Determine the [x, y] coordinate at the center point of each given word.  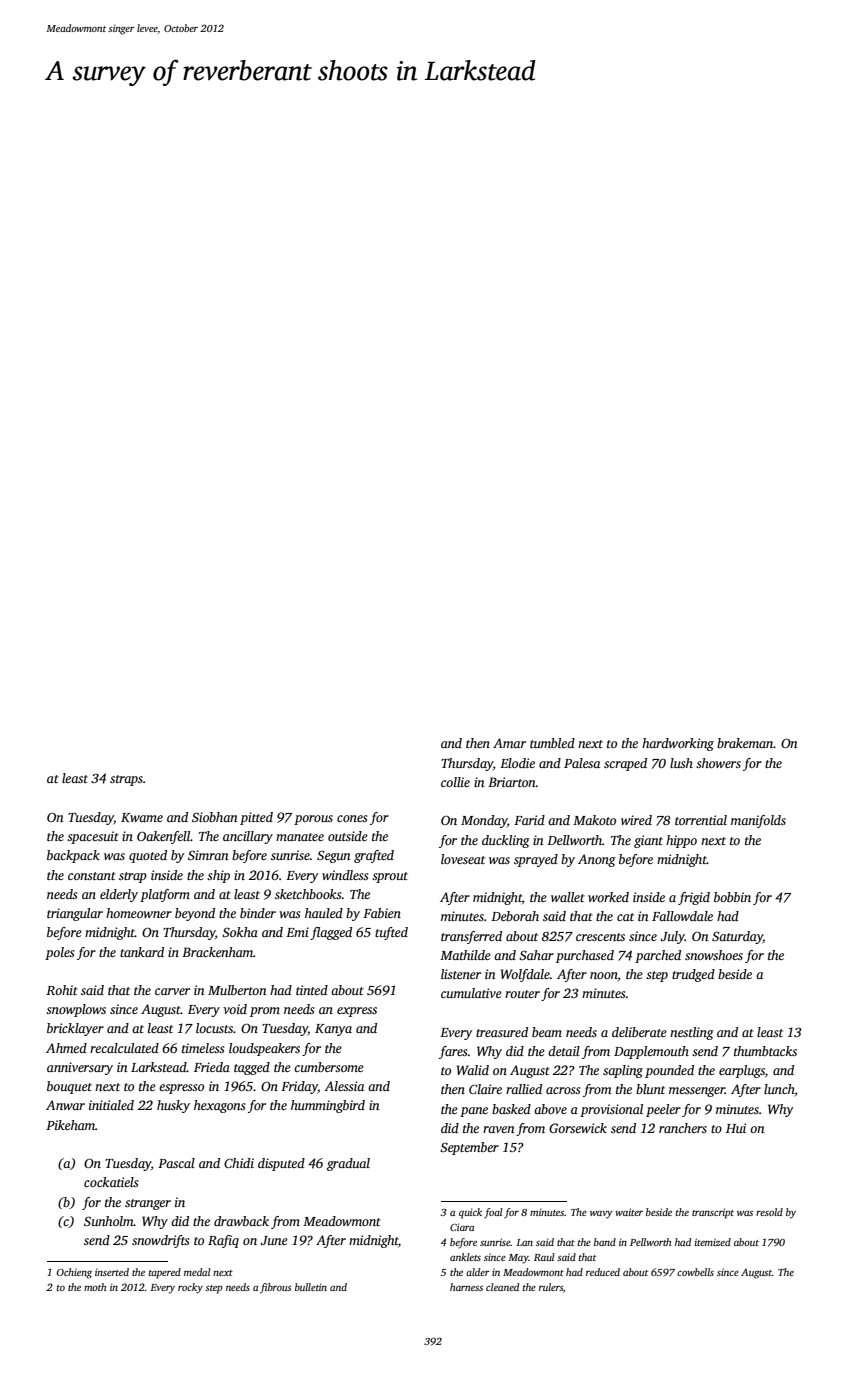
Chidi [239, 1163]
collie [455, 782]
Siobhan [215, 817]
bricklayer [75, 1029]
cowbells [695, 1272]
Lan [524, 1242]
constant [92, 876]
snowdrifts [160, 1241]
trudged [693, 975]
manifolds [758, 821]
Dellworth [574, 840]
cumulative [471, 993]
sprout [390, 877]
